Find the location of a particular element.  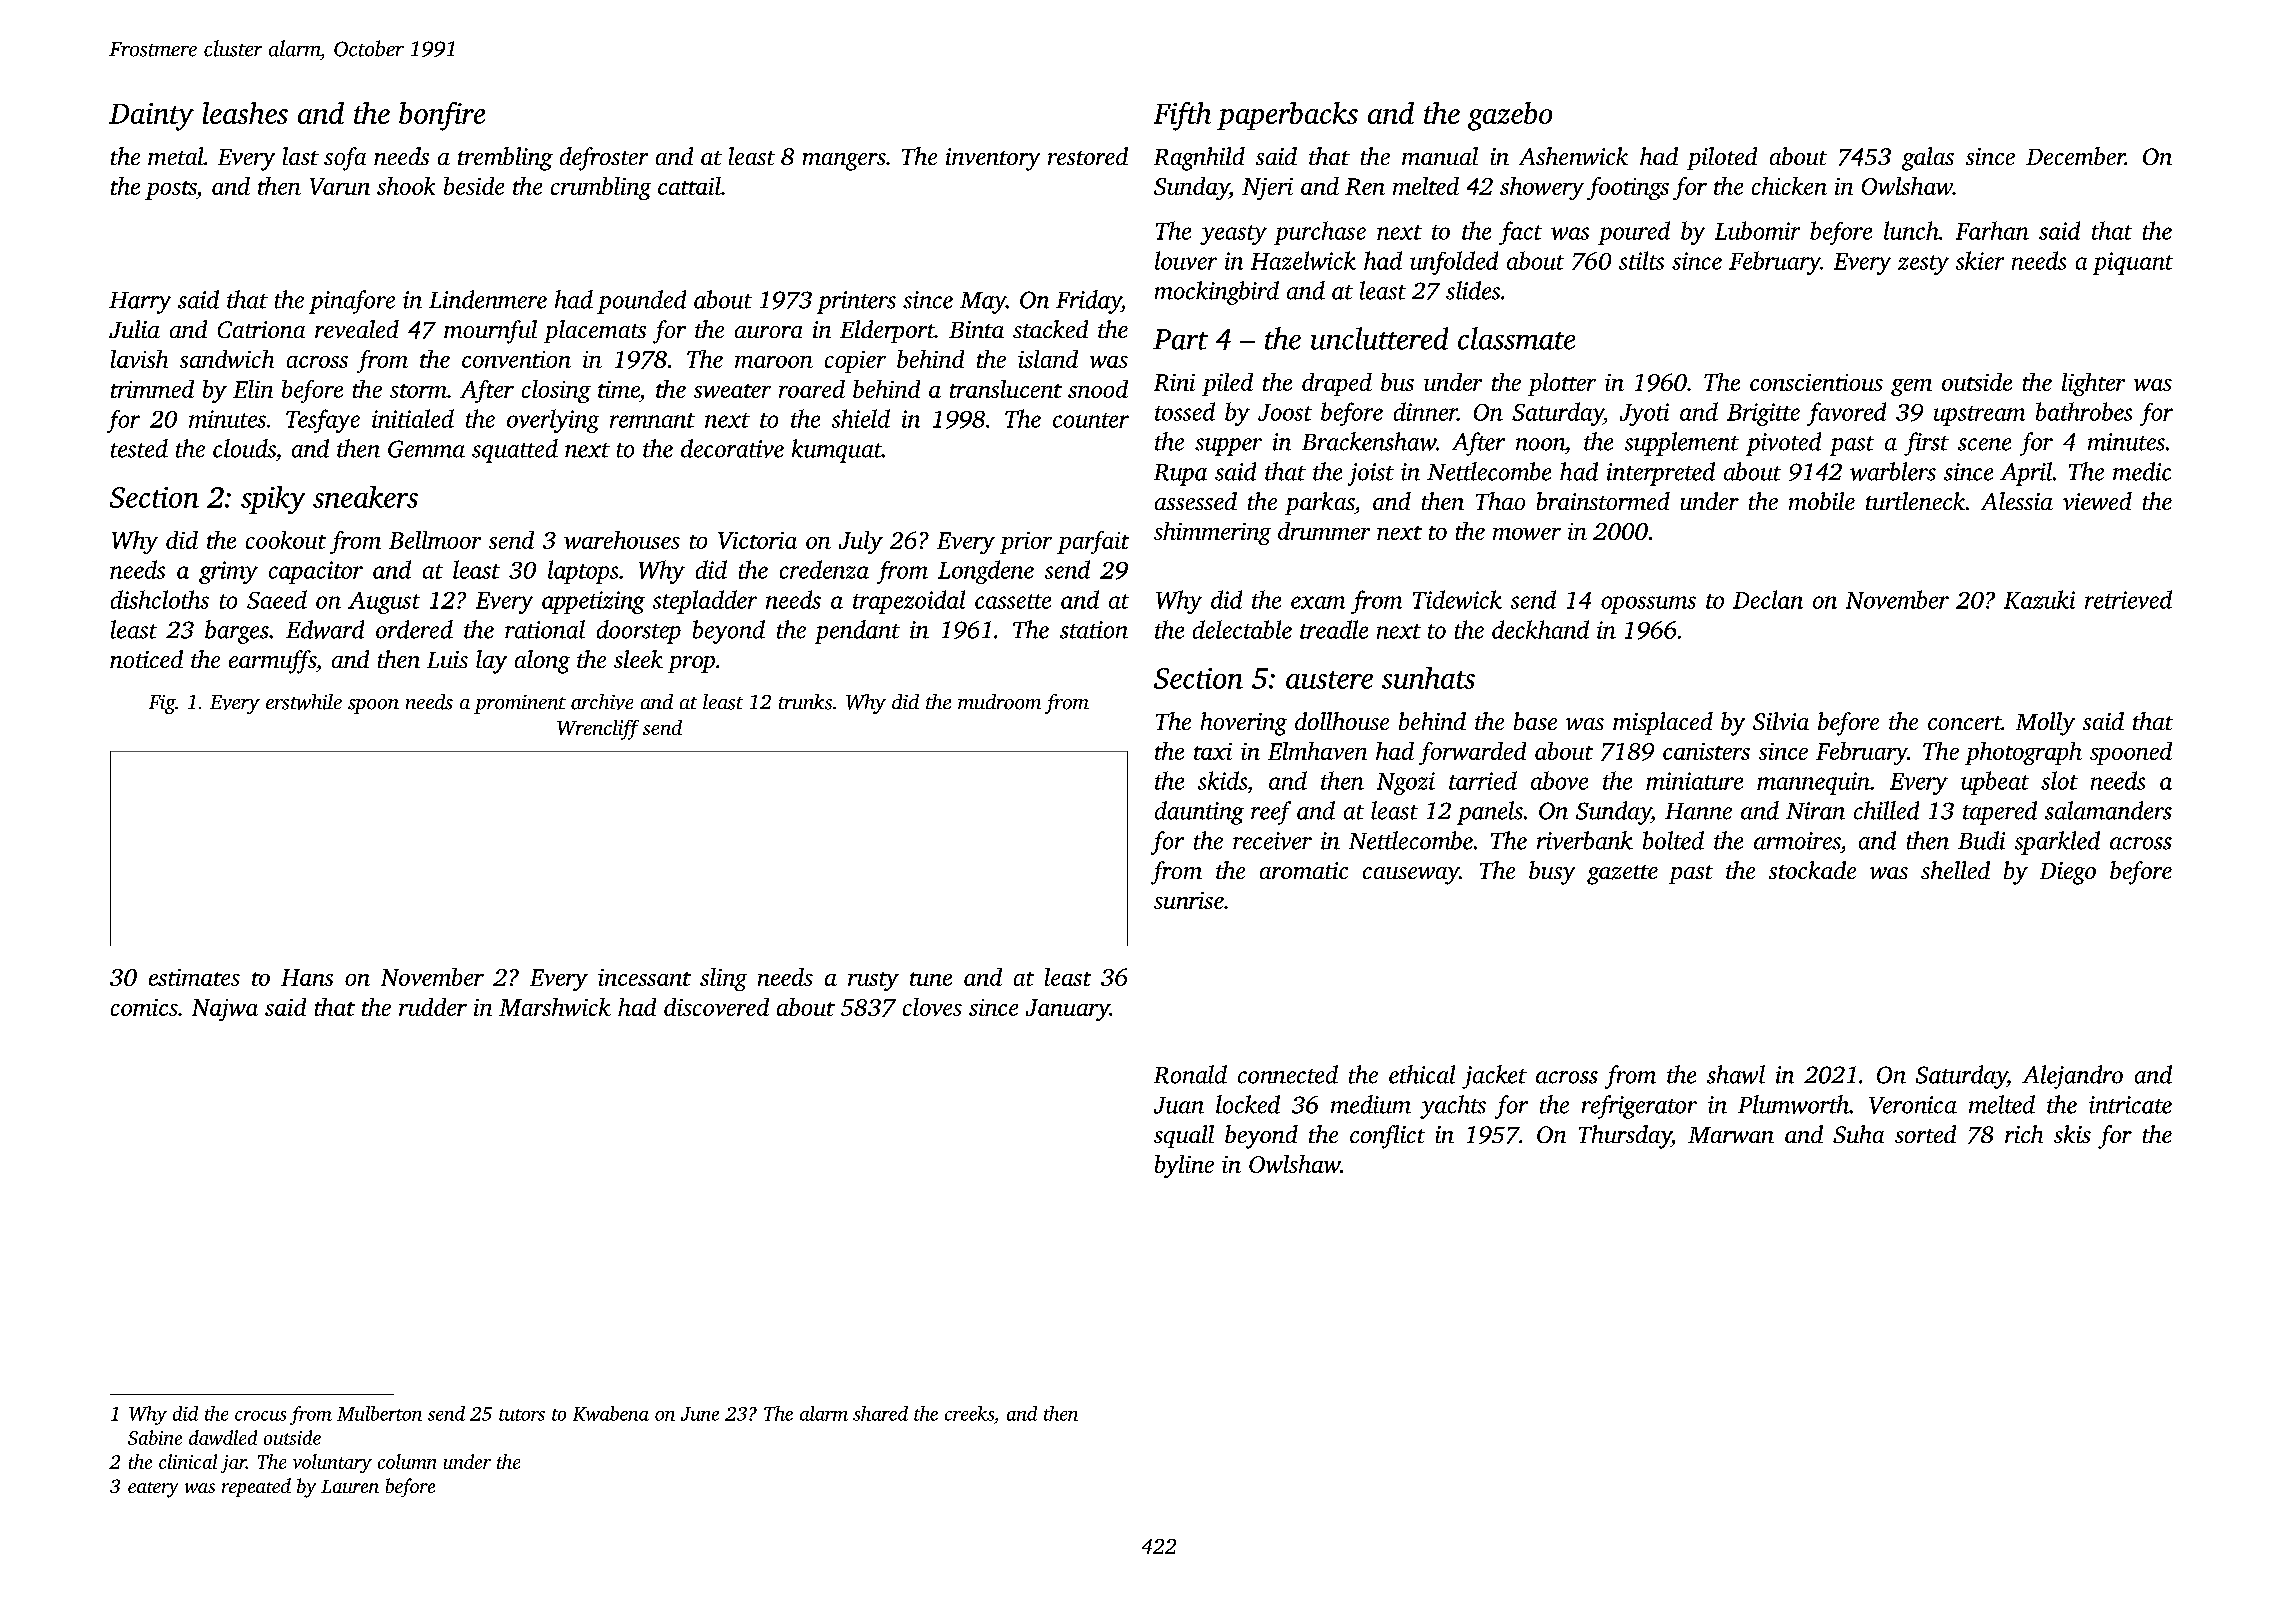

gazebo is located at coordinates (1510, 116).
